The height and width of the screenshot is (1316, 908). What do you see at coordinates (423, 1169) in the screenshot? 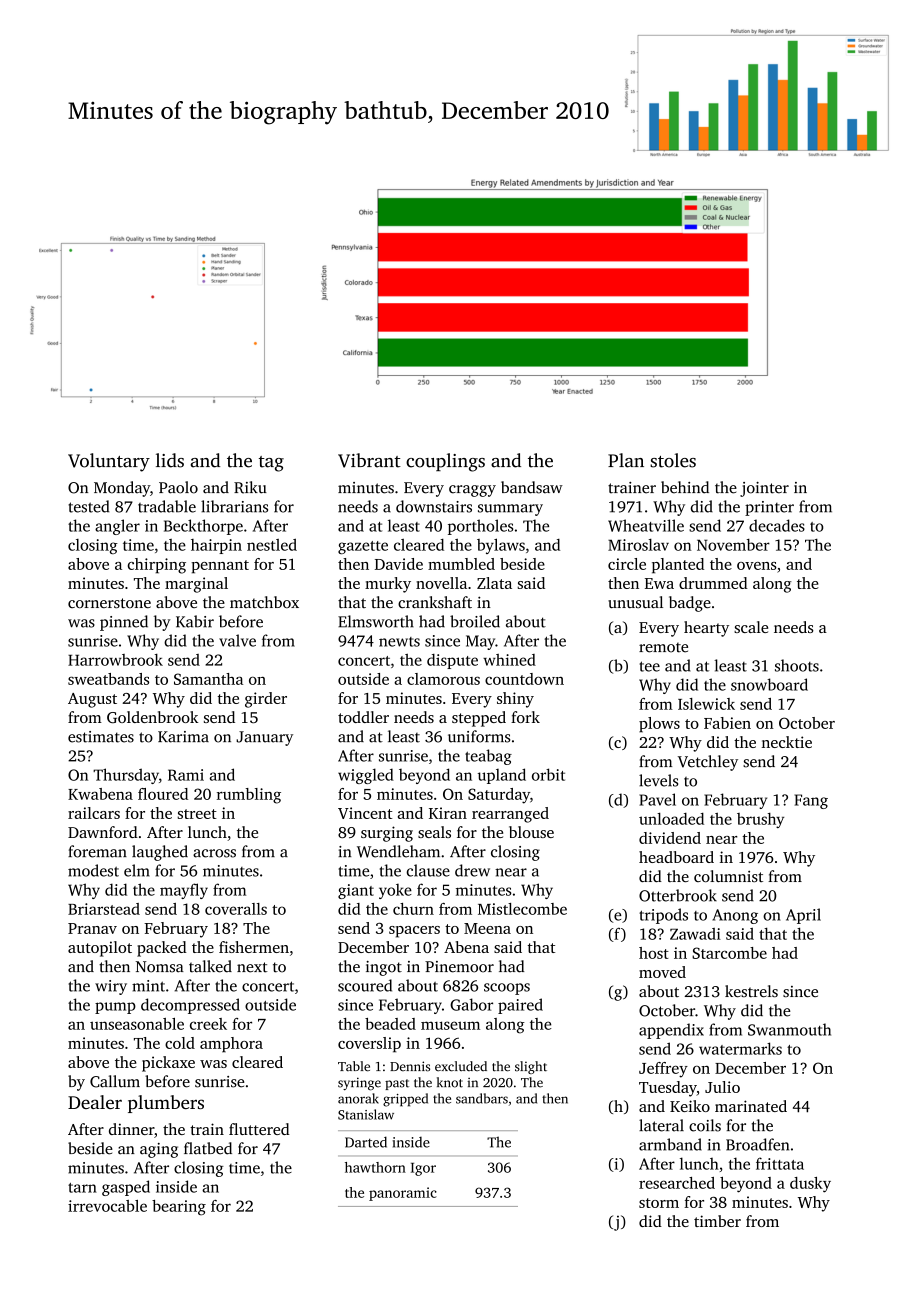
I see `Igor` at bounding box center [423, 1169].
